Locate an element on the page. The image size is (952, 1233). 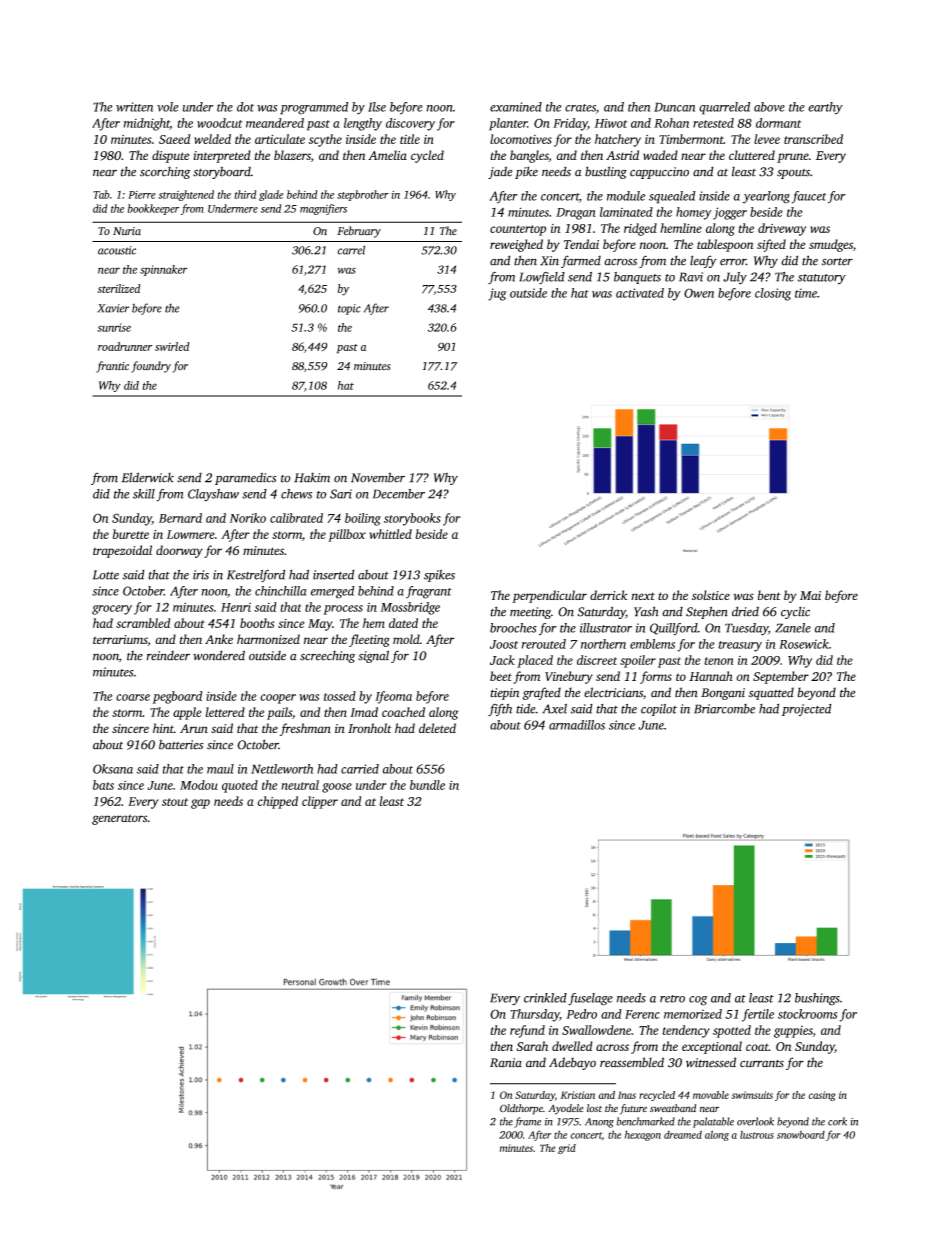
bundle is located at coordinates (427, 785).
